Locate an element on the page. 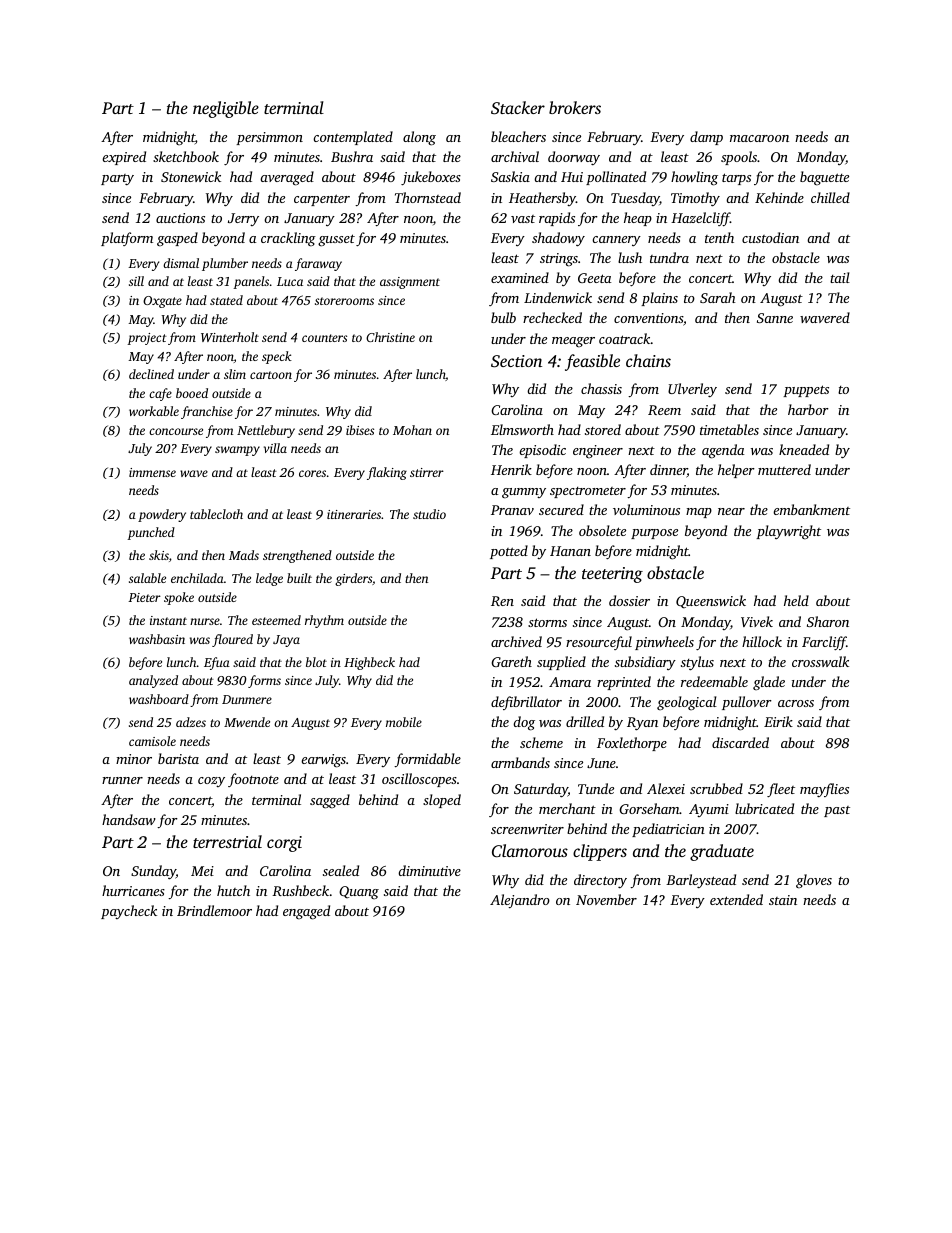 This document has width=952, height=1233. paycheck is located at coordinates (129, 912).
